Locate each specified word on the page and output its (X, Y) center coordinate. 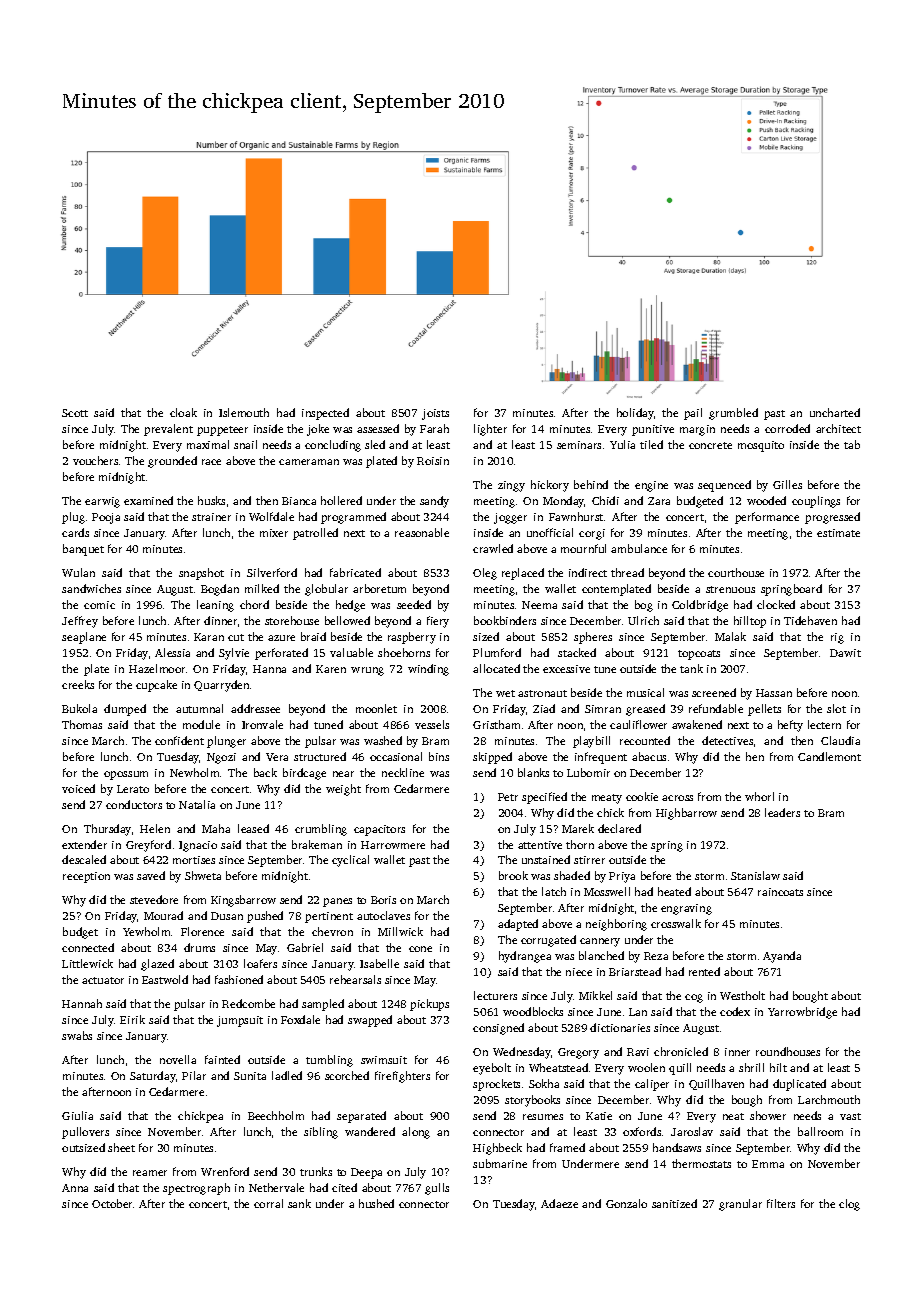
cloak (183, 412)
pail (693, 414)
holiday (635, 414)
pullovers (85, 1133)
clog (849, 1205)
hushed (376, 1203)
